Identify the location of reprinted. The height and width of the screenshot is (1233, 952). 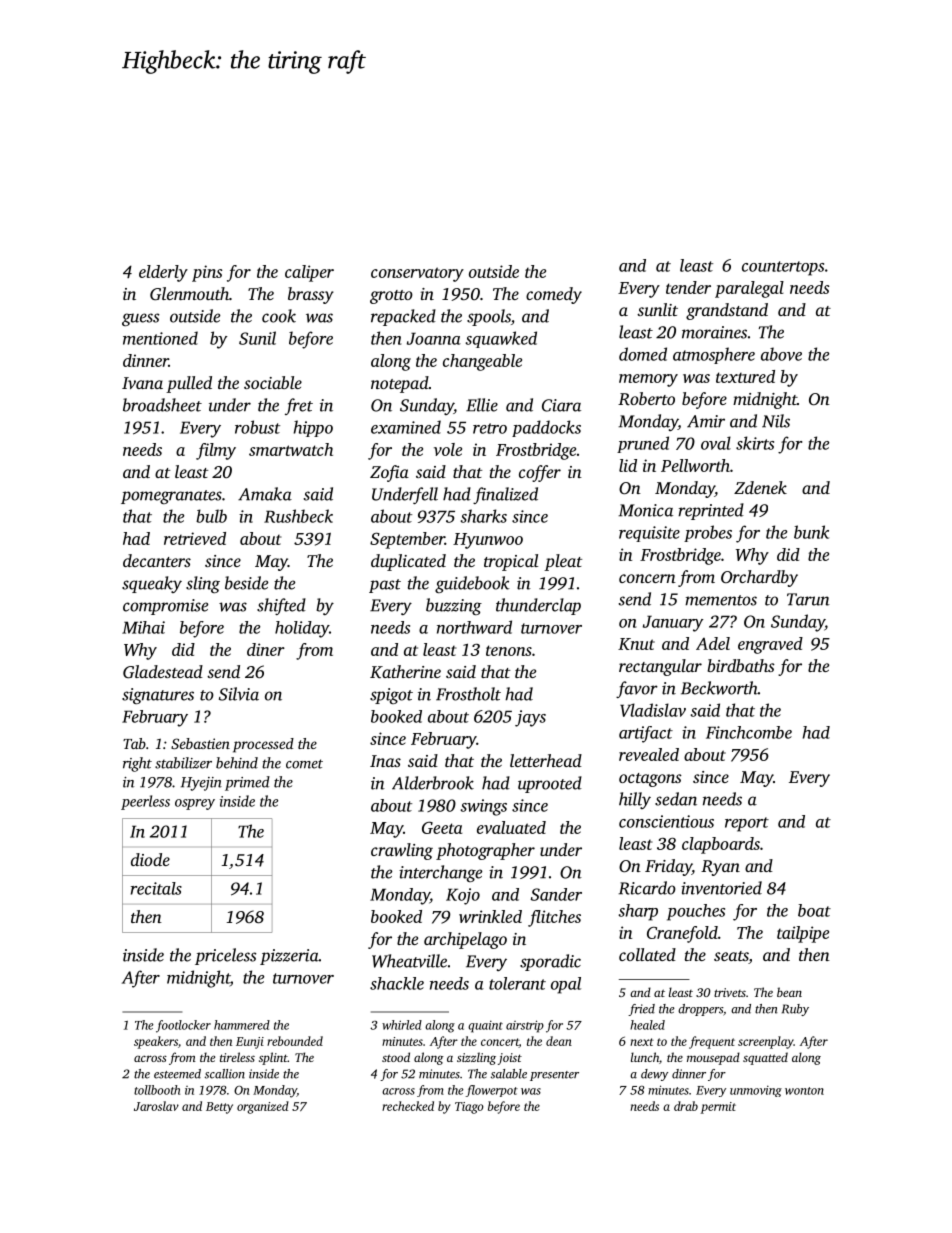
(711, 511).
